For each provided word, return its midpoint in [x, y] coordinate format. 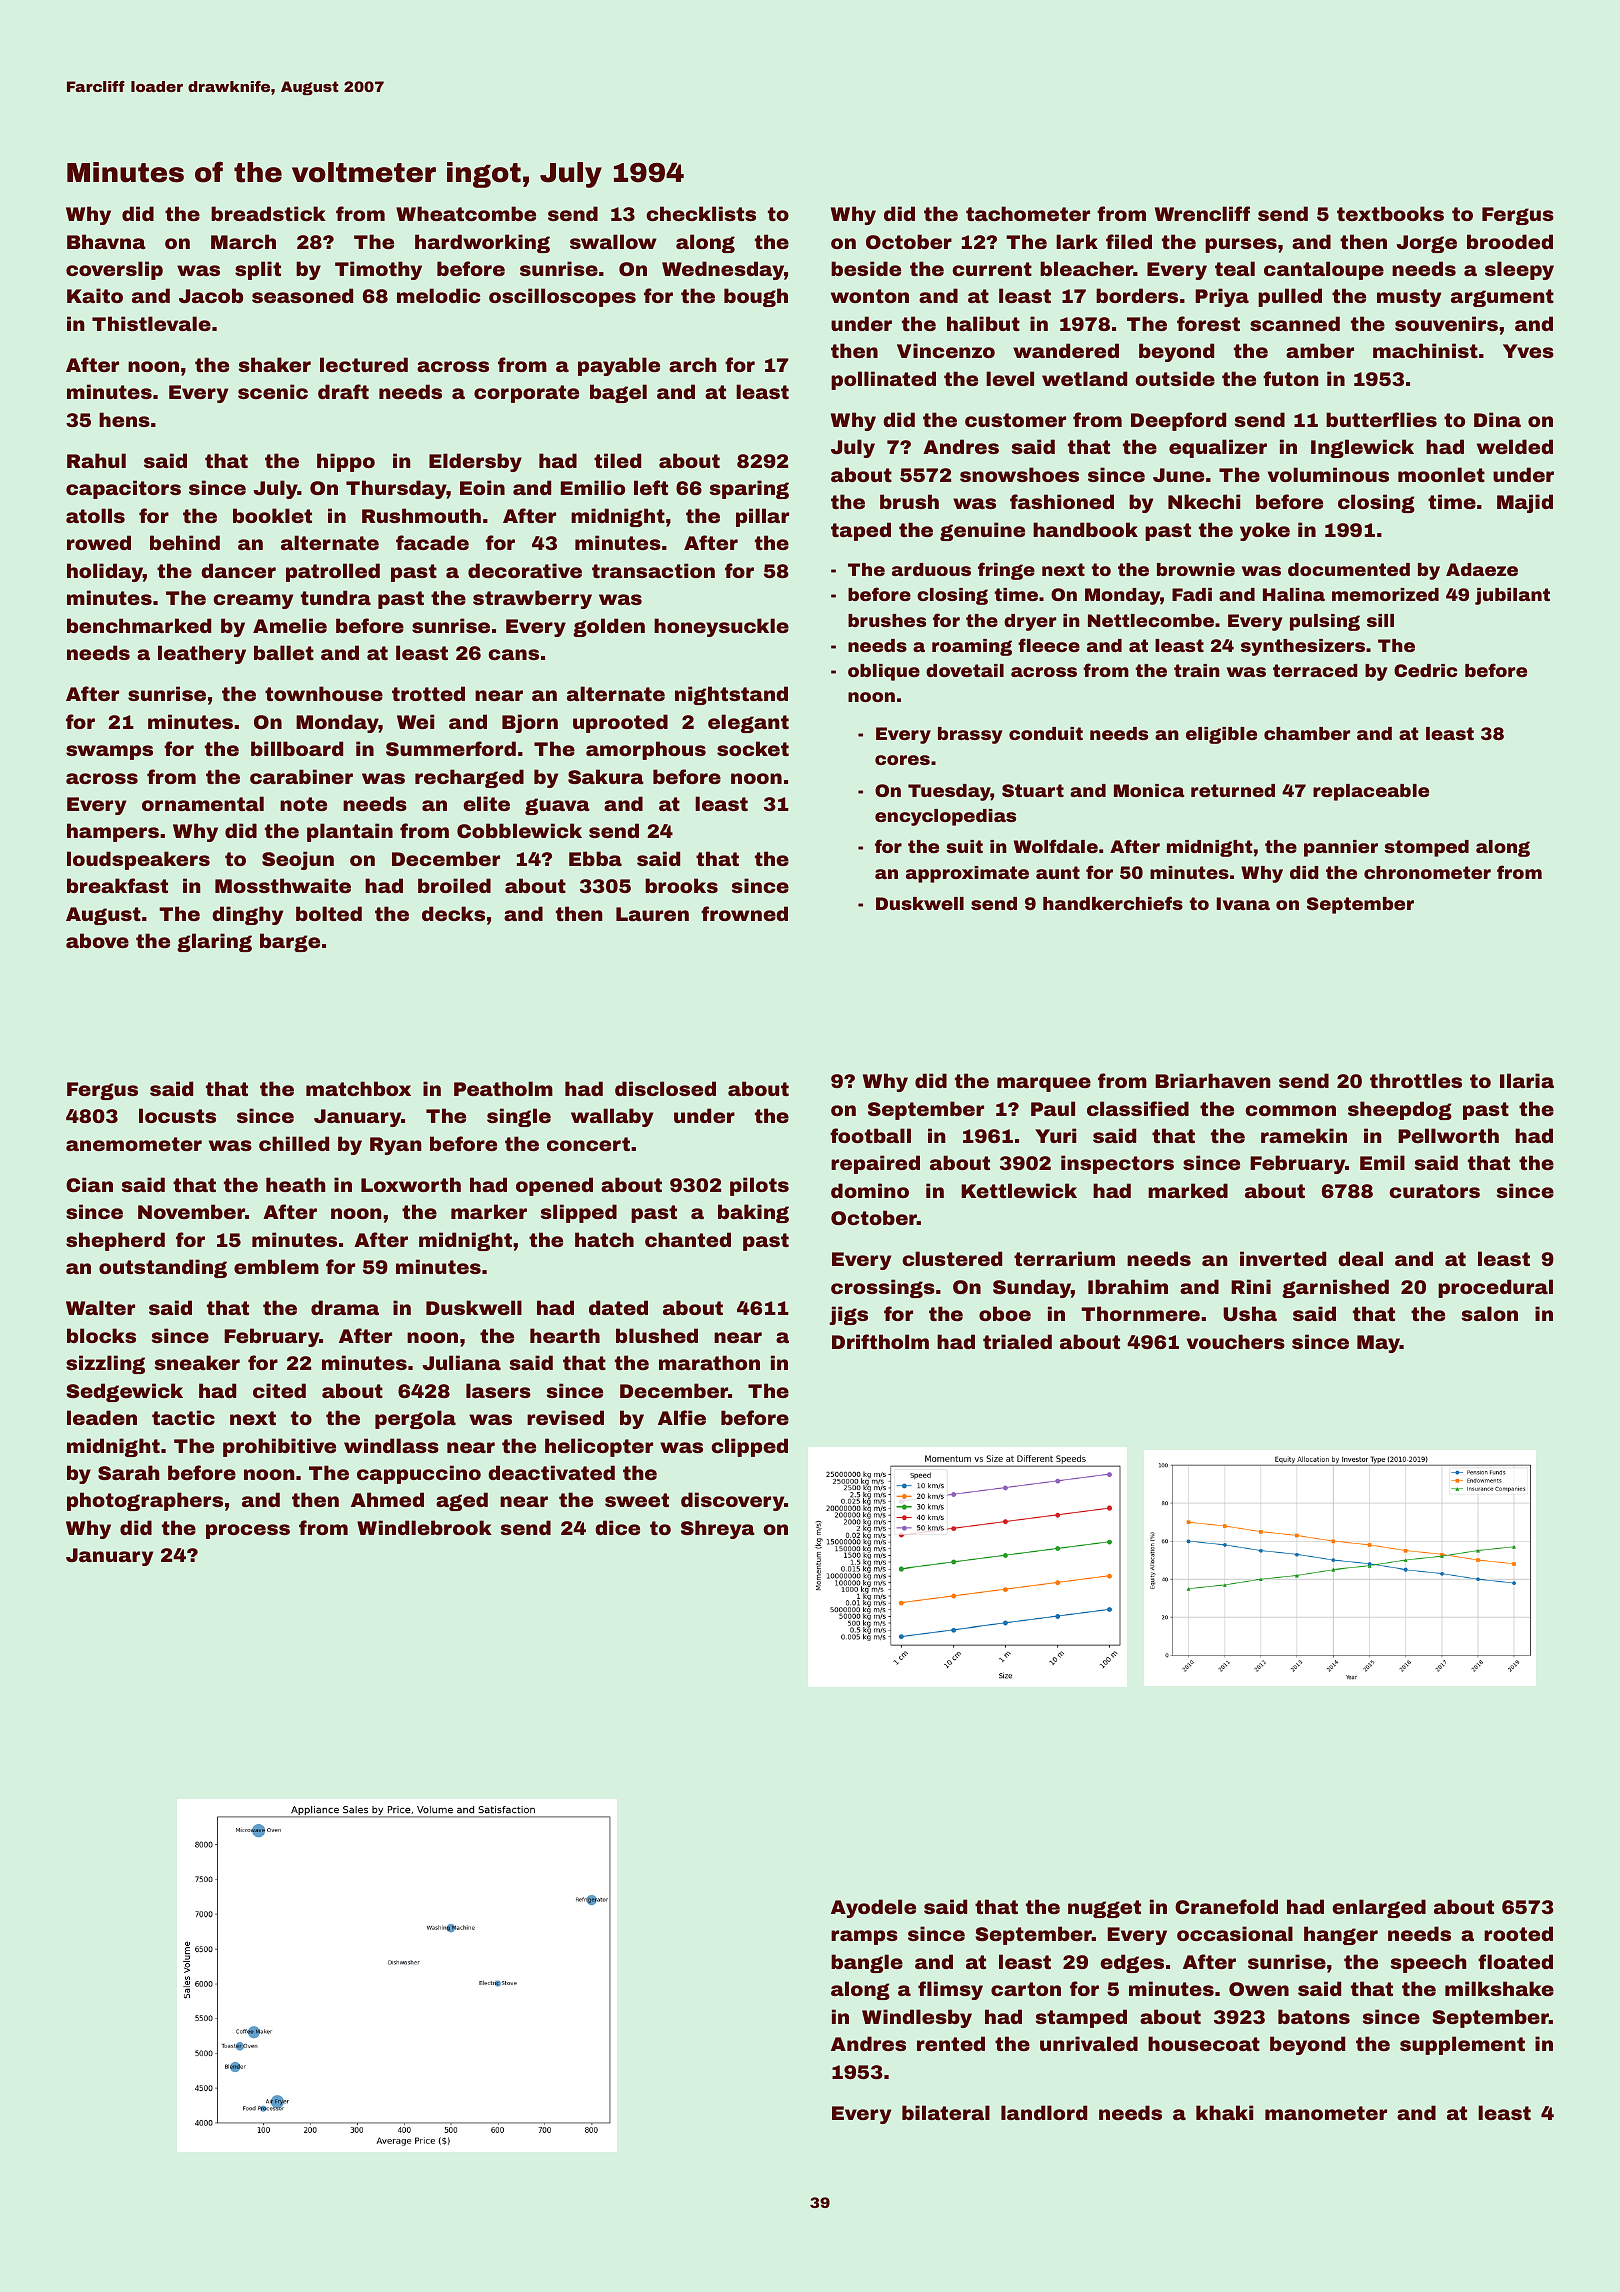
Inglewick [1362, 448]
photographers [145, 1501]
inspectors [1117, 1164]
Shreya [718, 1529]
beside [866, 268]
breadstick [268, 213]
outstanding [163, 1268]
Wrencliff [1202, 213]
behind [185, 542]
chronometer [1427, 872]
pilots [759, 1186]
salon [1490, 1313]
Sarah [129, 1472]
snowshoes [1019, 474]
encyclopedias [945, 817]
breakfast [117, 885]
